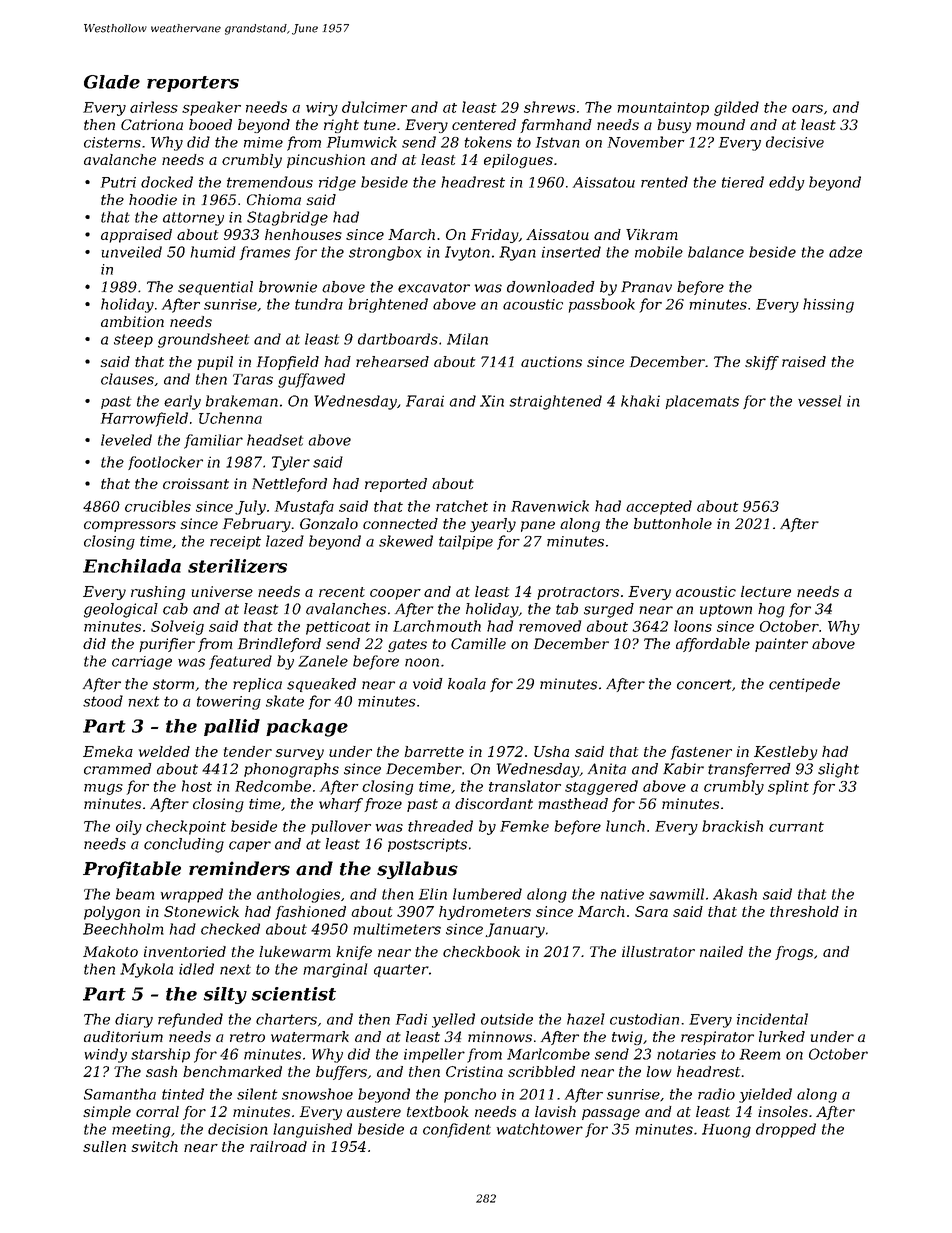 The width and height of the document is (952, 1233). I want to click on headset, so click(275, 440).
